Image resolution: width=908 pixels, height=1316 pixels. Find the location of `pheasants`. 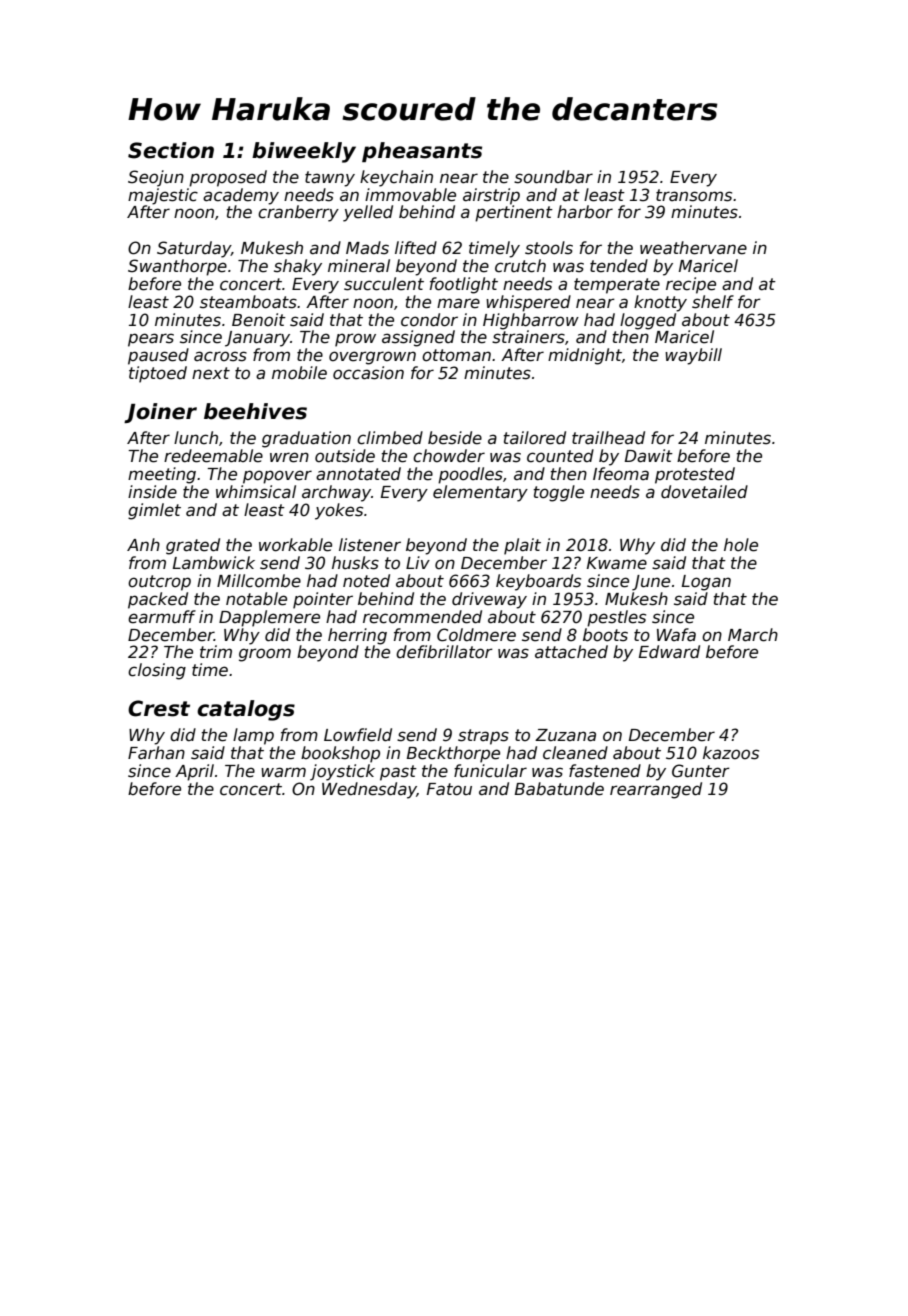

pheasants is located at coordinates (422, 152).
